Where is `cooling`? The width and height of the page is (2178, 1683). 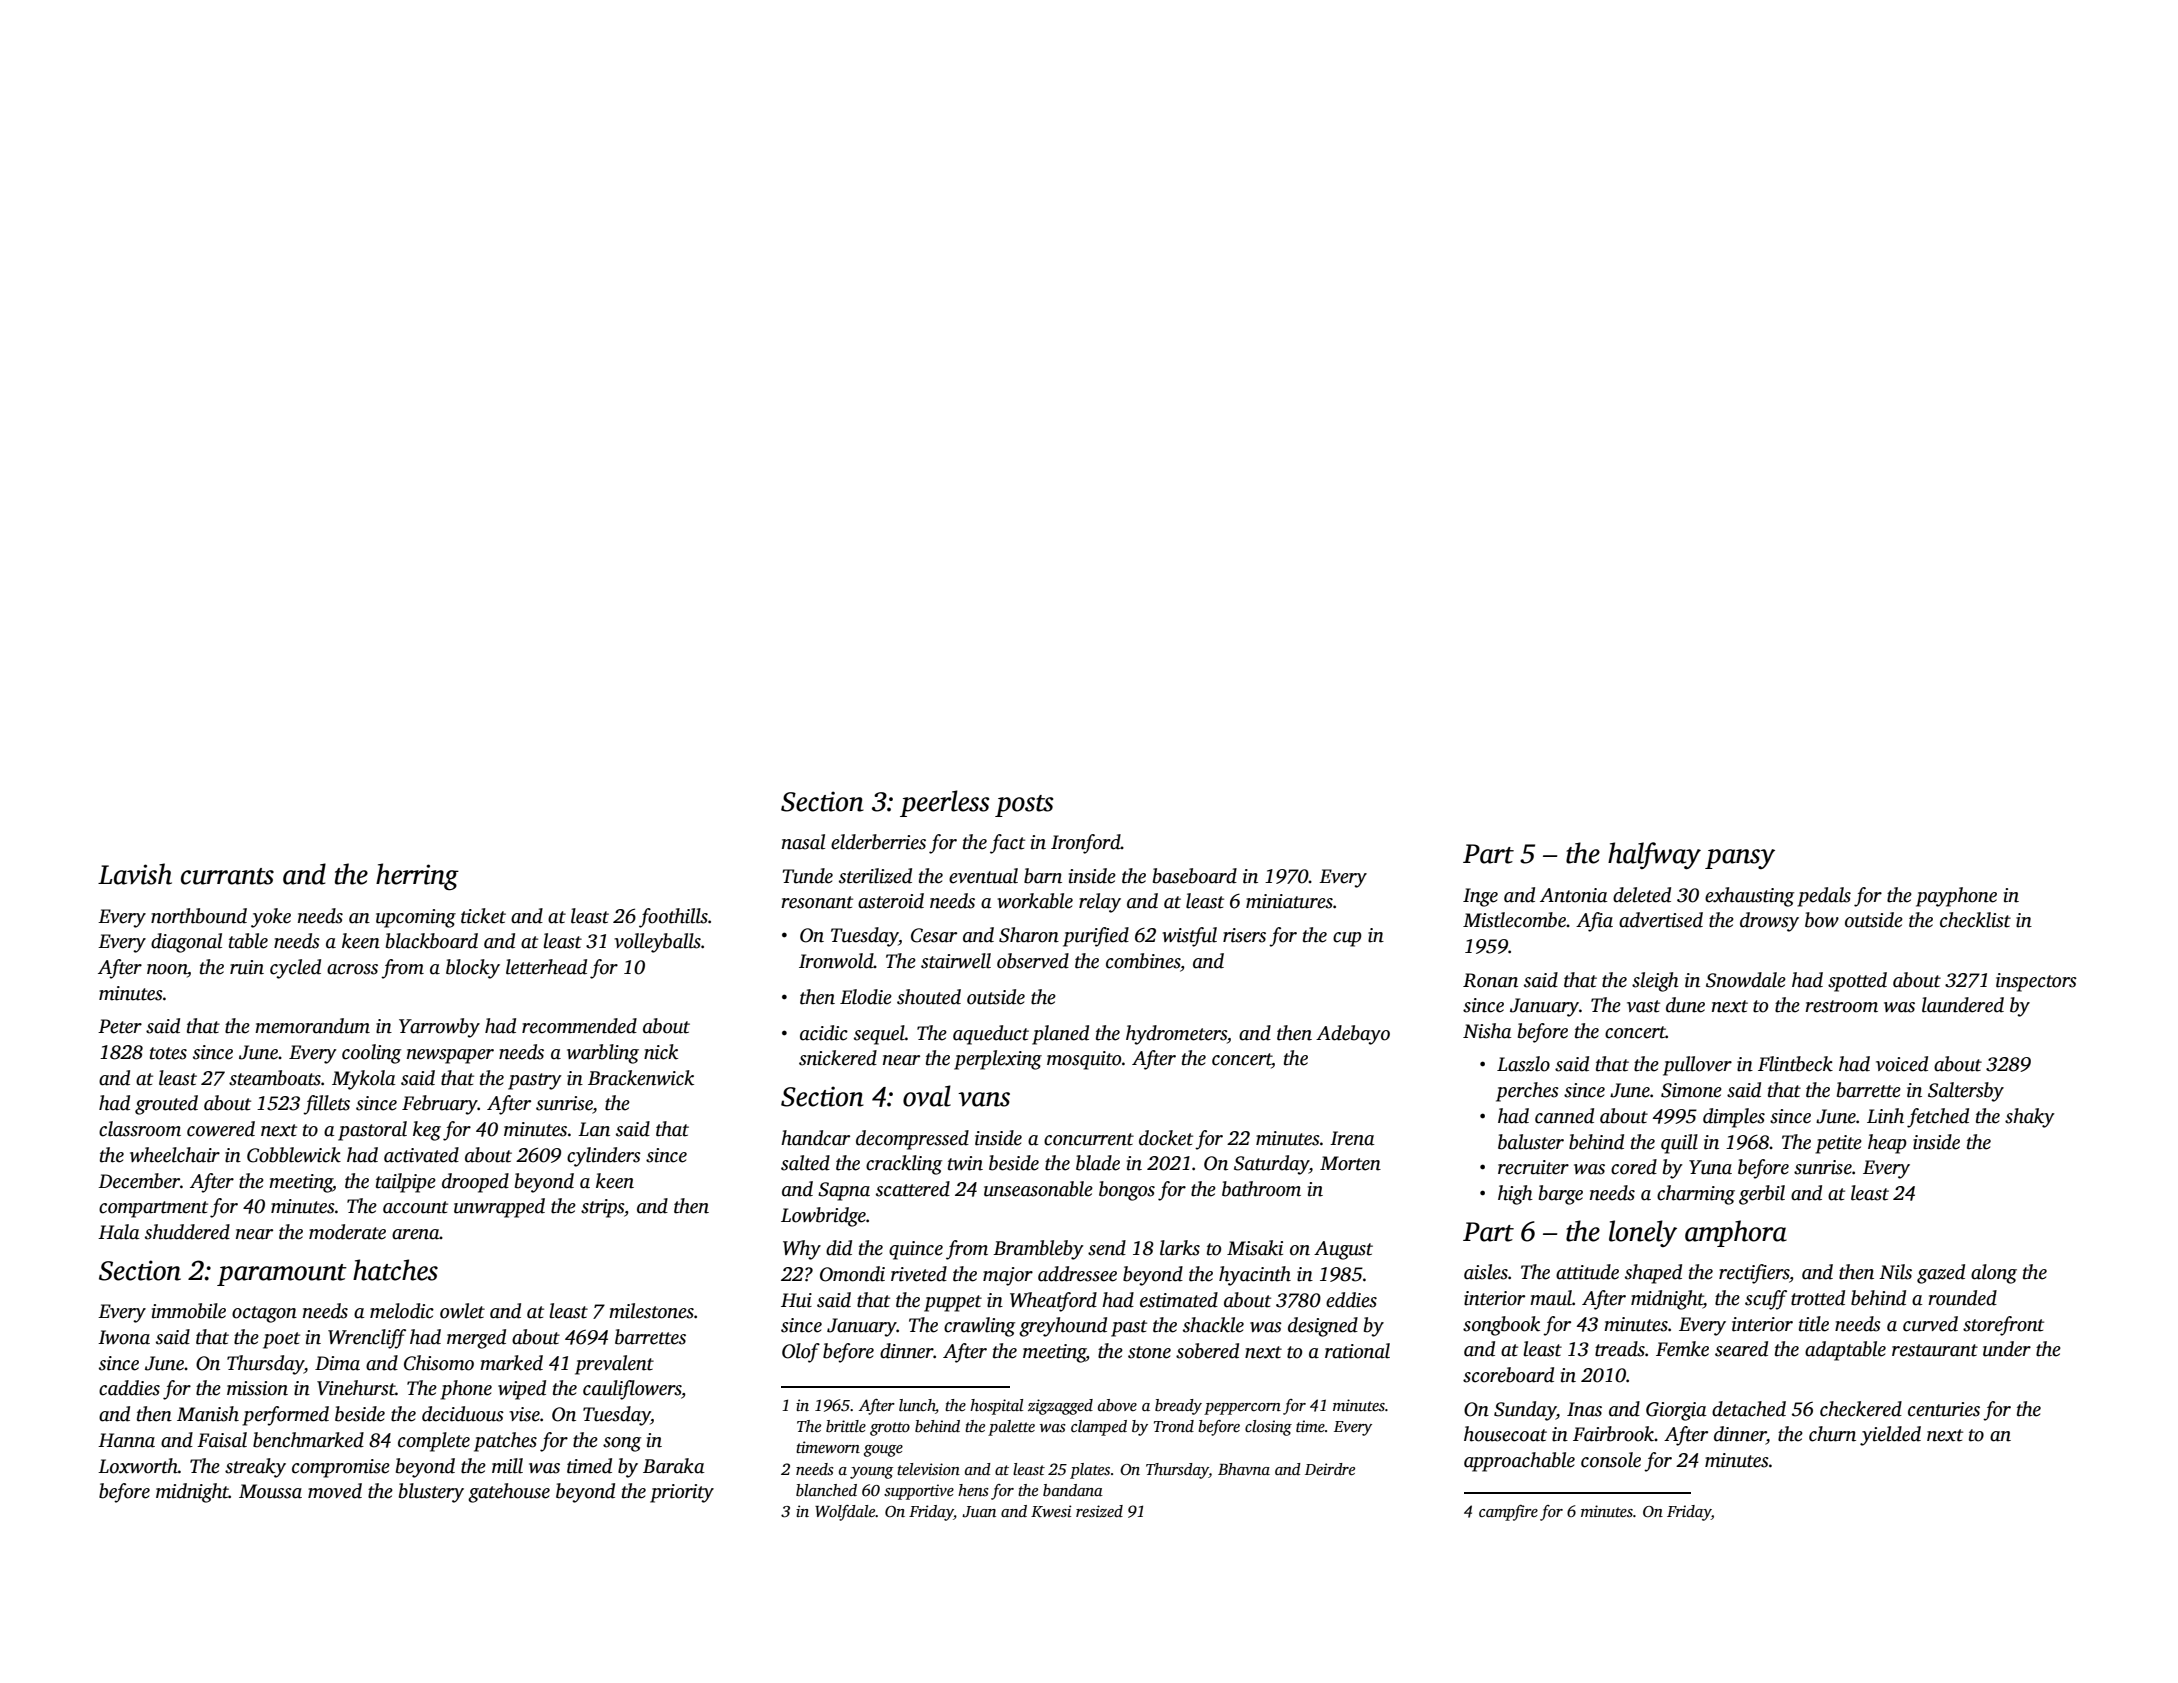
cooling is located at coordinates (371, 1054).
